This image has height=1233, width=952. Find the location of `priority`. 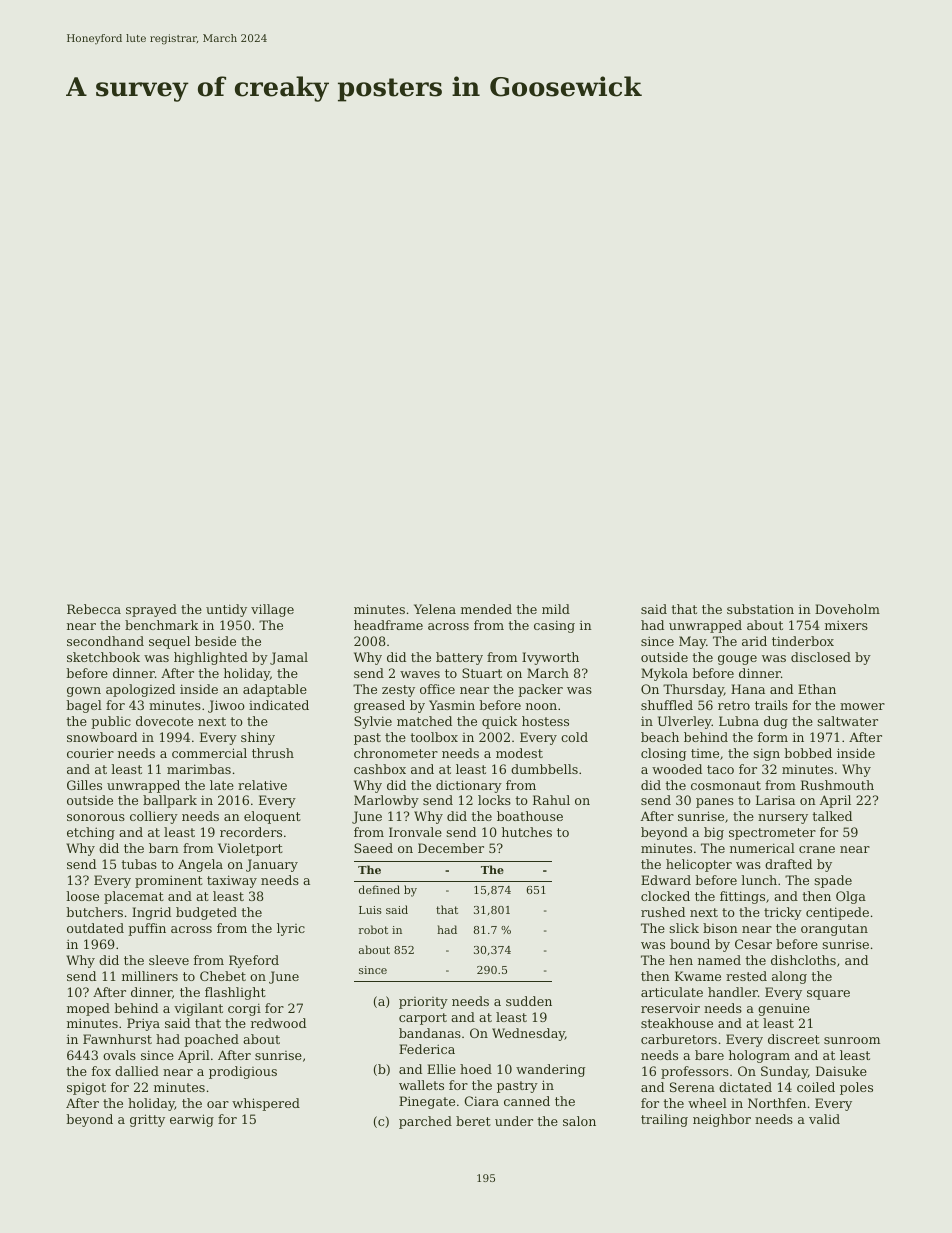

priority is located at coordinates (423, 1003).
